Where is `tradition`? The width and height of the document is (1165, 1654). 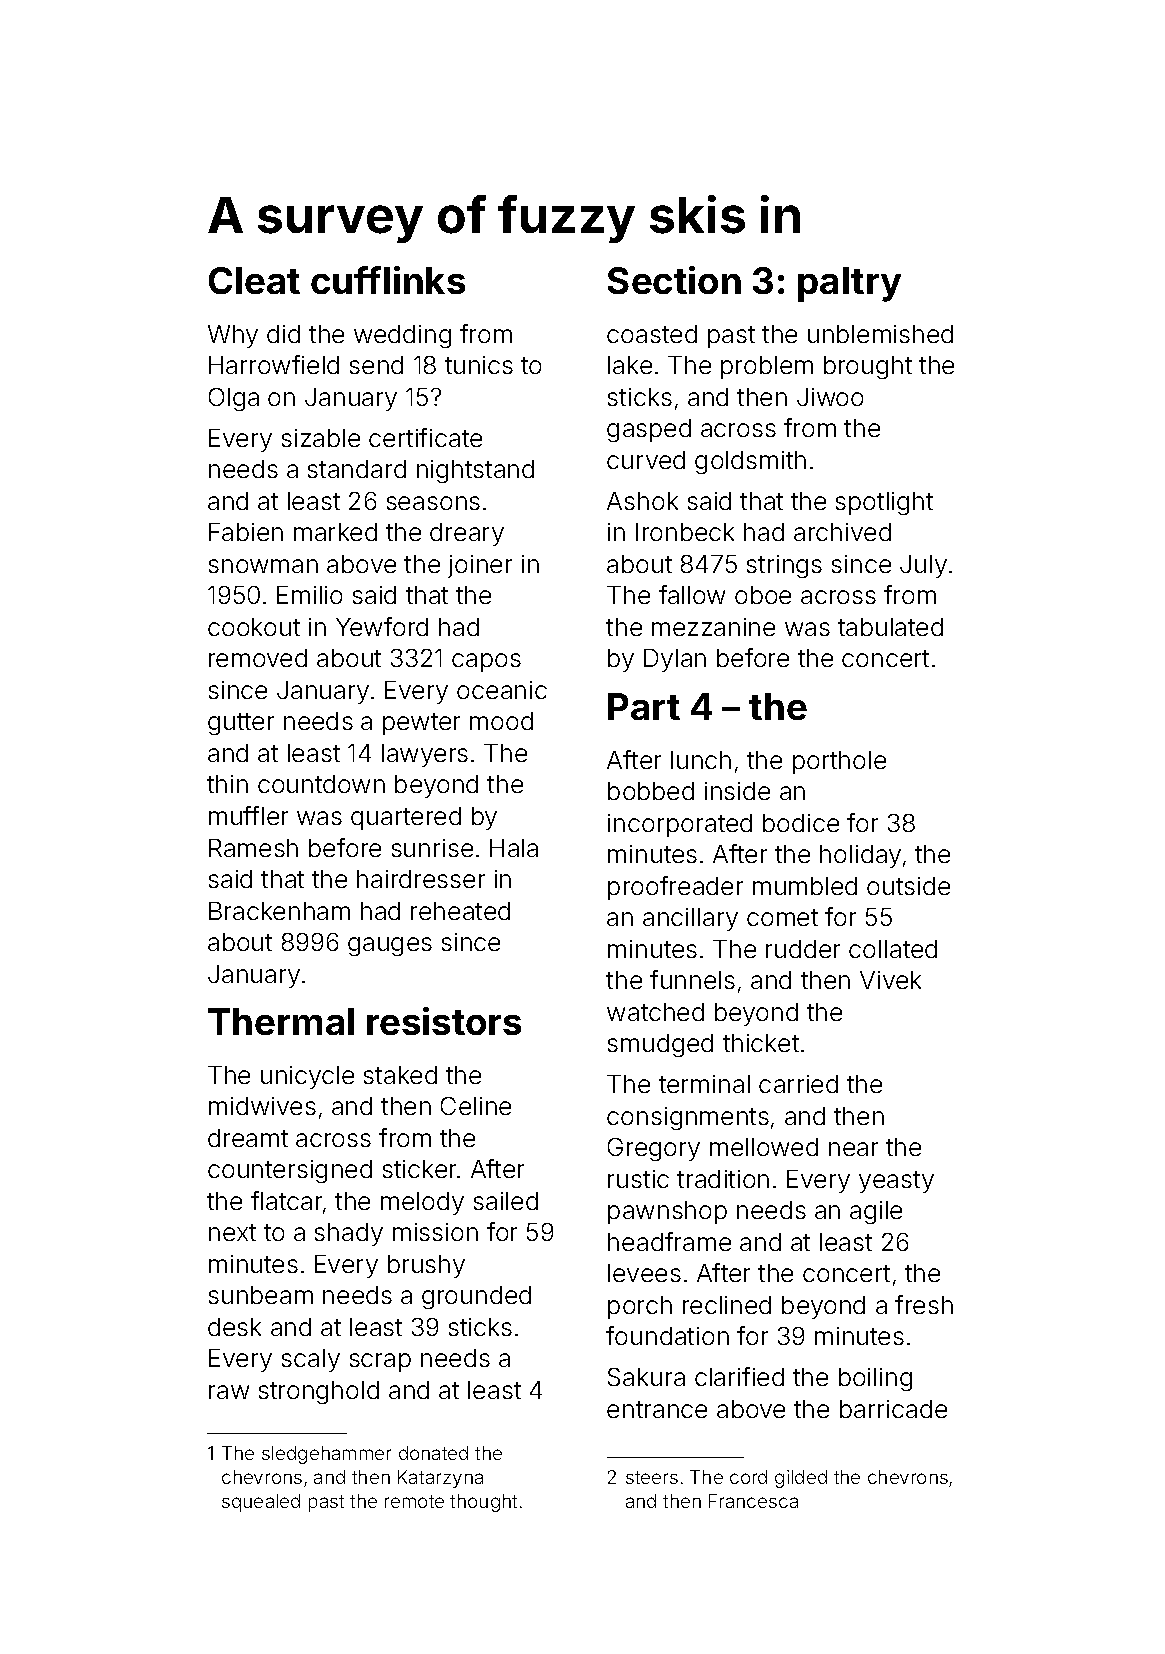 tradition is located at coordinates (723, 1179).
